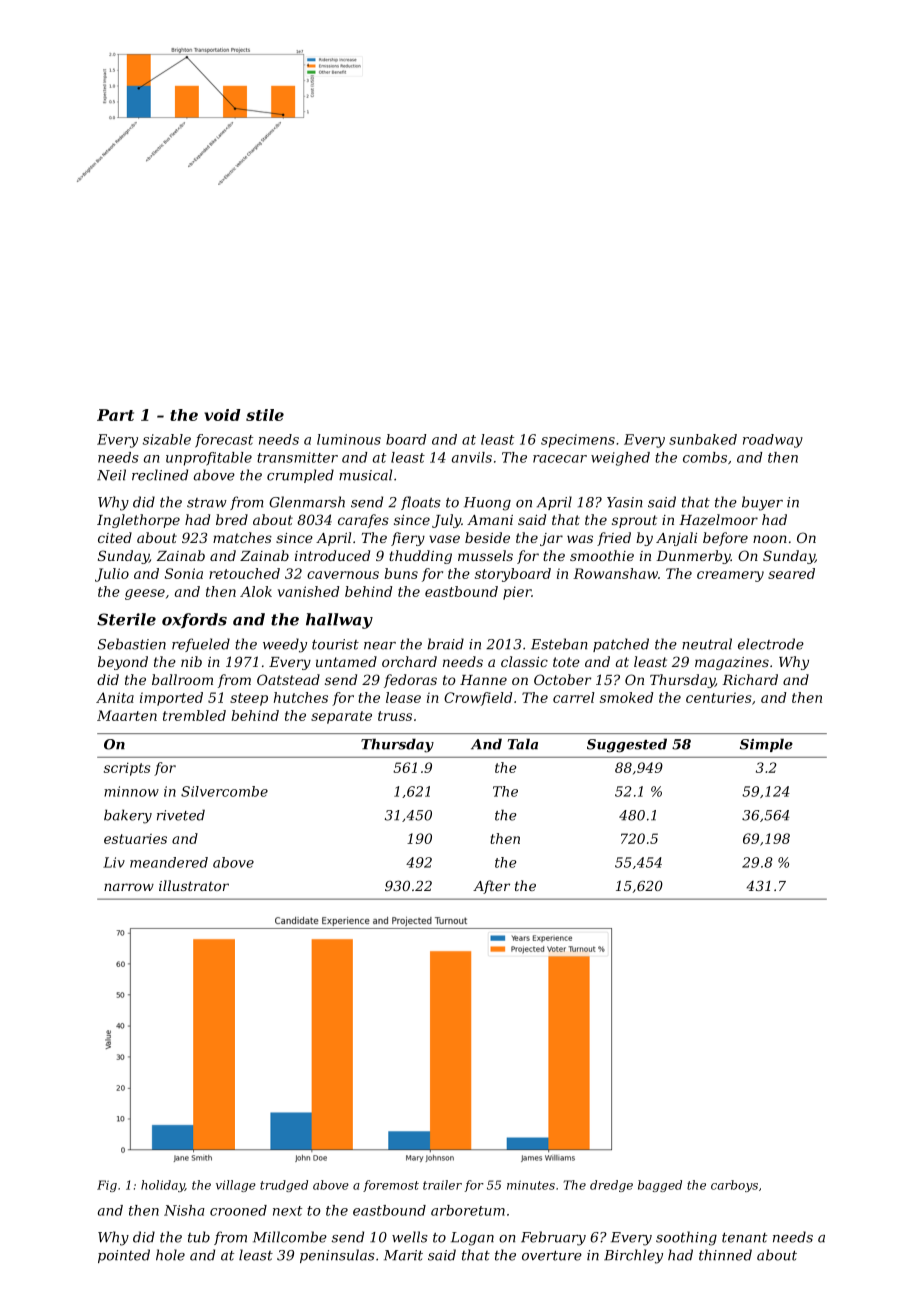 Image resolution: width=924 pixels, height=1308 pixels. What do you see at coordinates (766, 745) in the screenshot?
I see `Simple` at bounding box center [766, 745].
